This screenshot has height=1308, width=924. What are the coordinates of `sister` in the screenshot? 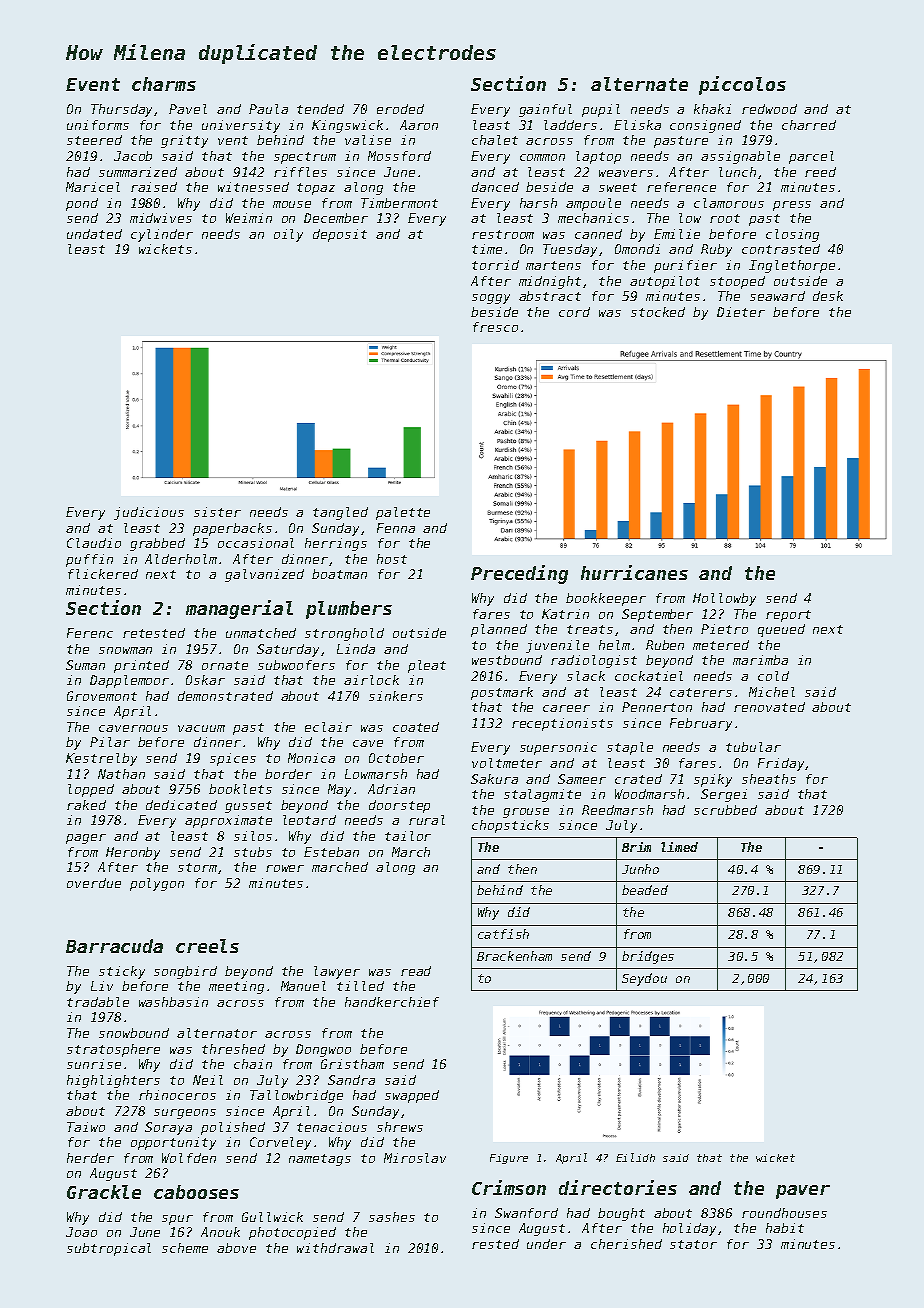 It's located at (217, 512).
